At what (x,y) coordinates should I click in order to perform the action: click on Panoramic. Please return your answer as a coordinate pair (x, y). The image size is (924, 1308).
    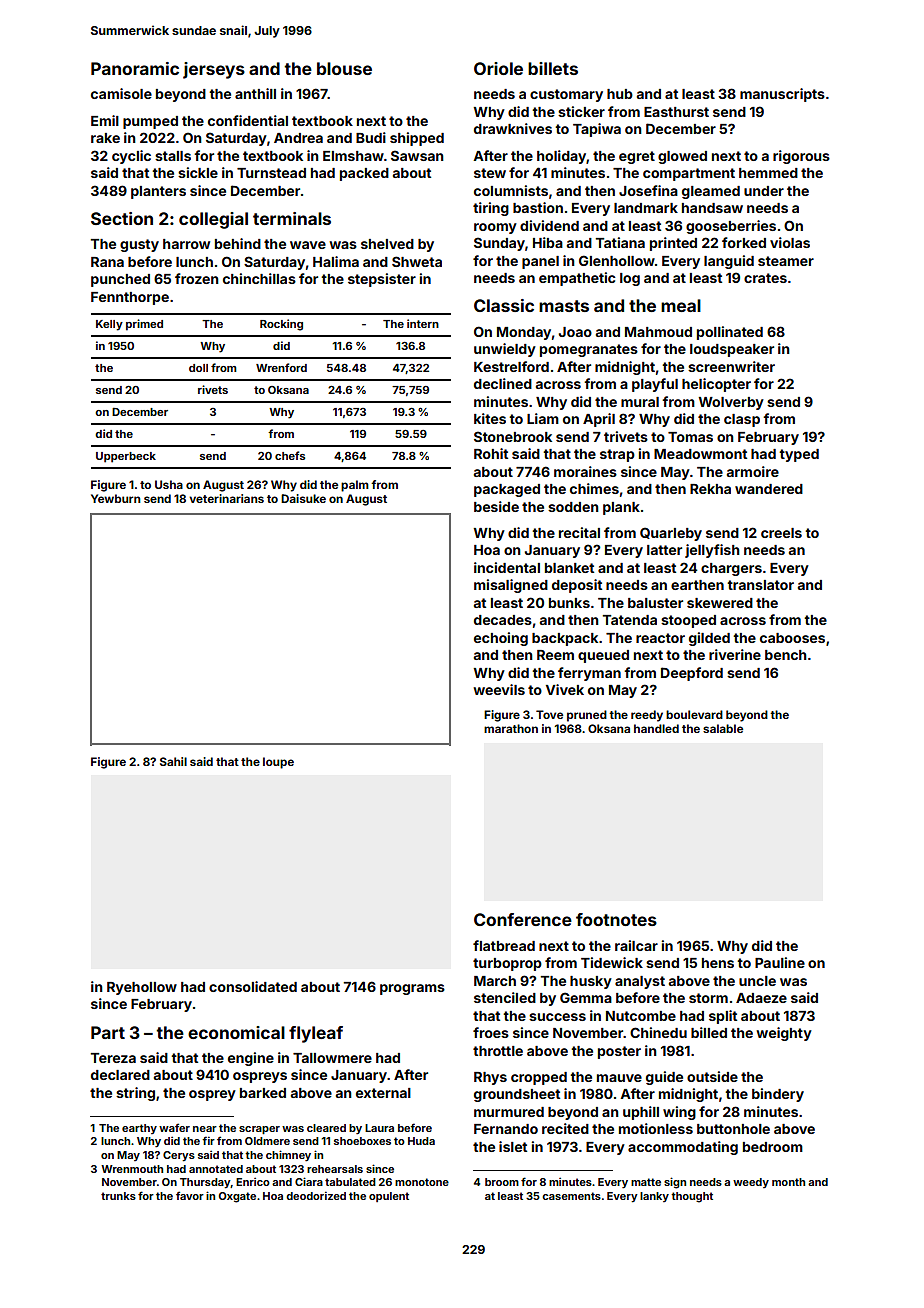
    Looking at the image, I should click on (135, 68).
